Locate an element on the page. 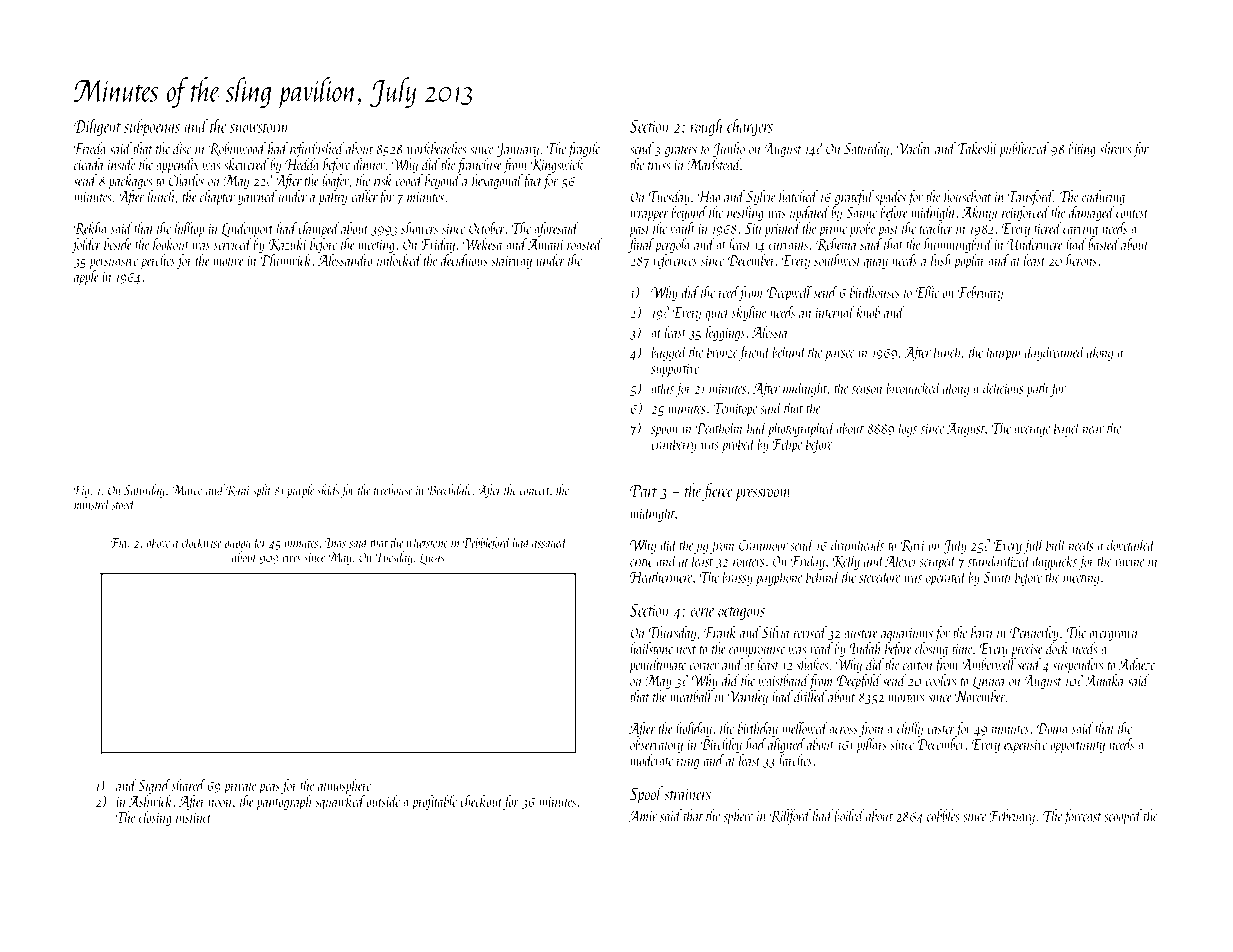  peas is located at coordinates (269, 788).
